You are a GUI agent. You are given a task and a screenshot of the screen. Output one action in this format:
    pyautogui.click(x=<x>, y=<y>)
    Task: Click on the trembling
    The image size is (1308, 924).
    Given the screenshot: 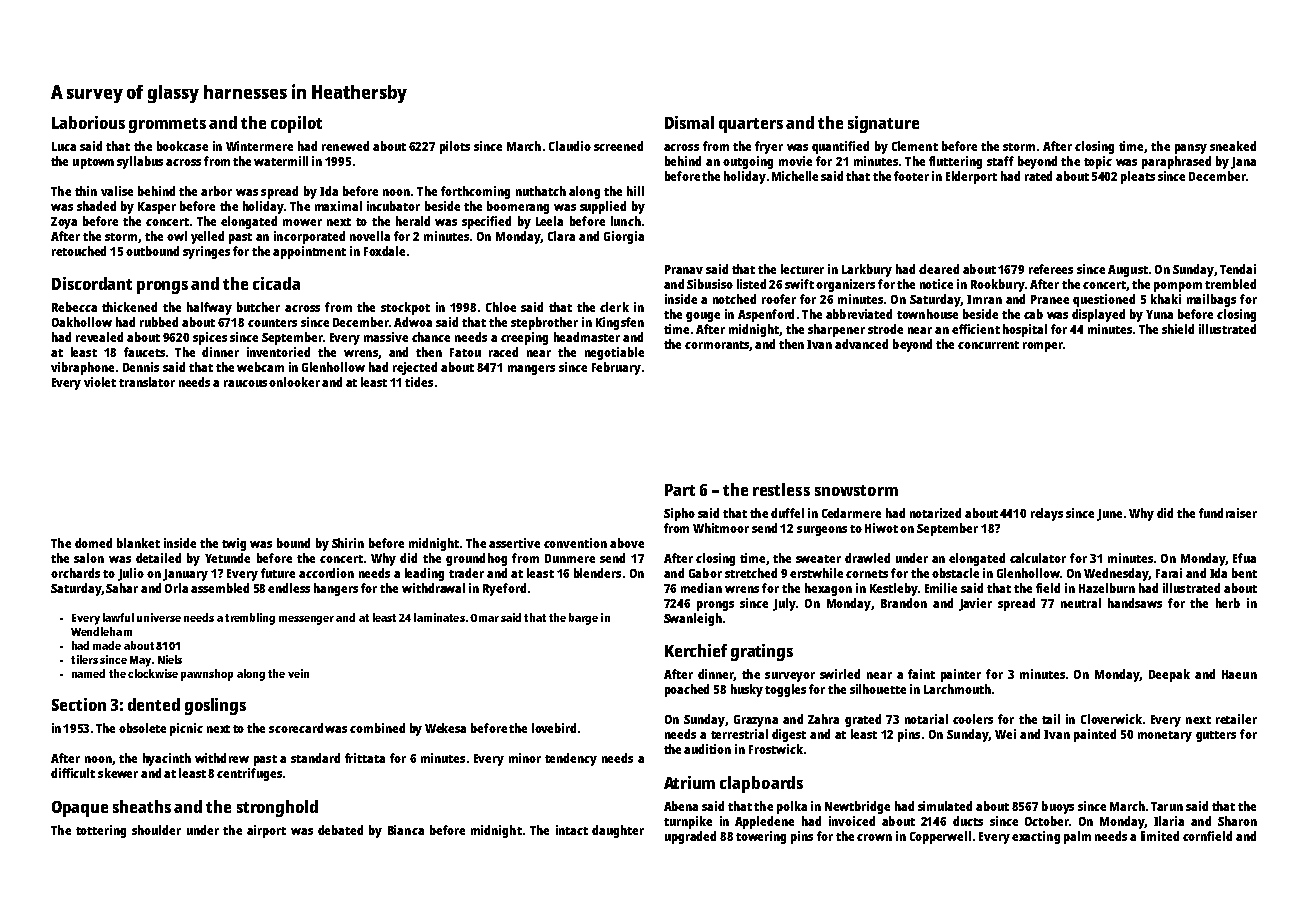 What is the action you would take?
    pyautogui.click(x=250, y=619)
